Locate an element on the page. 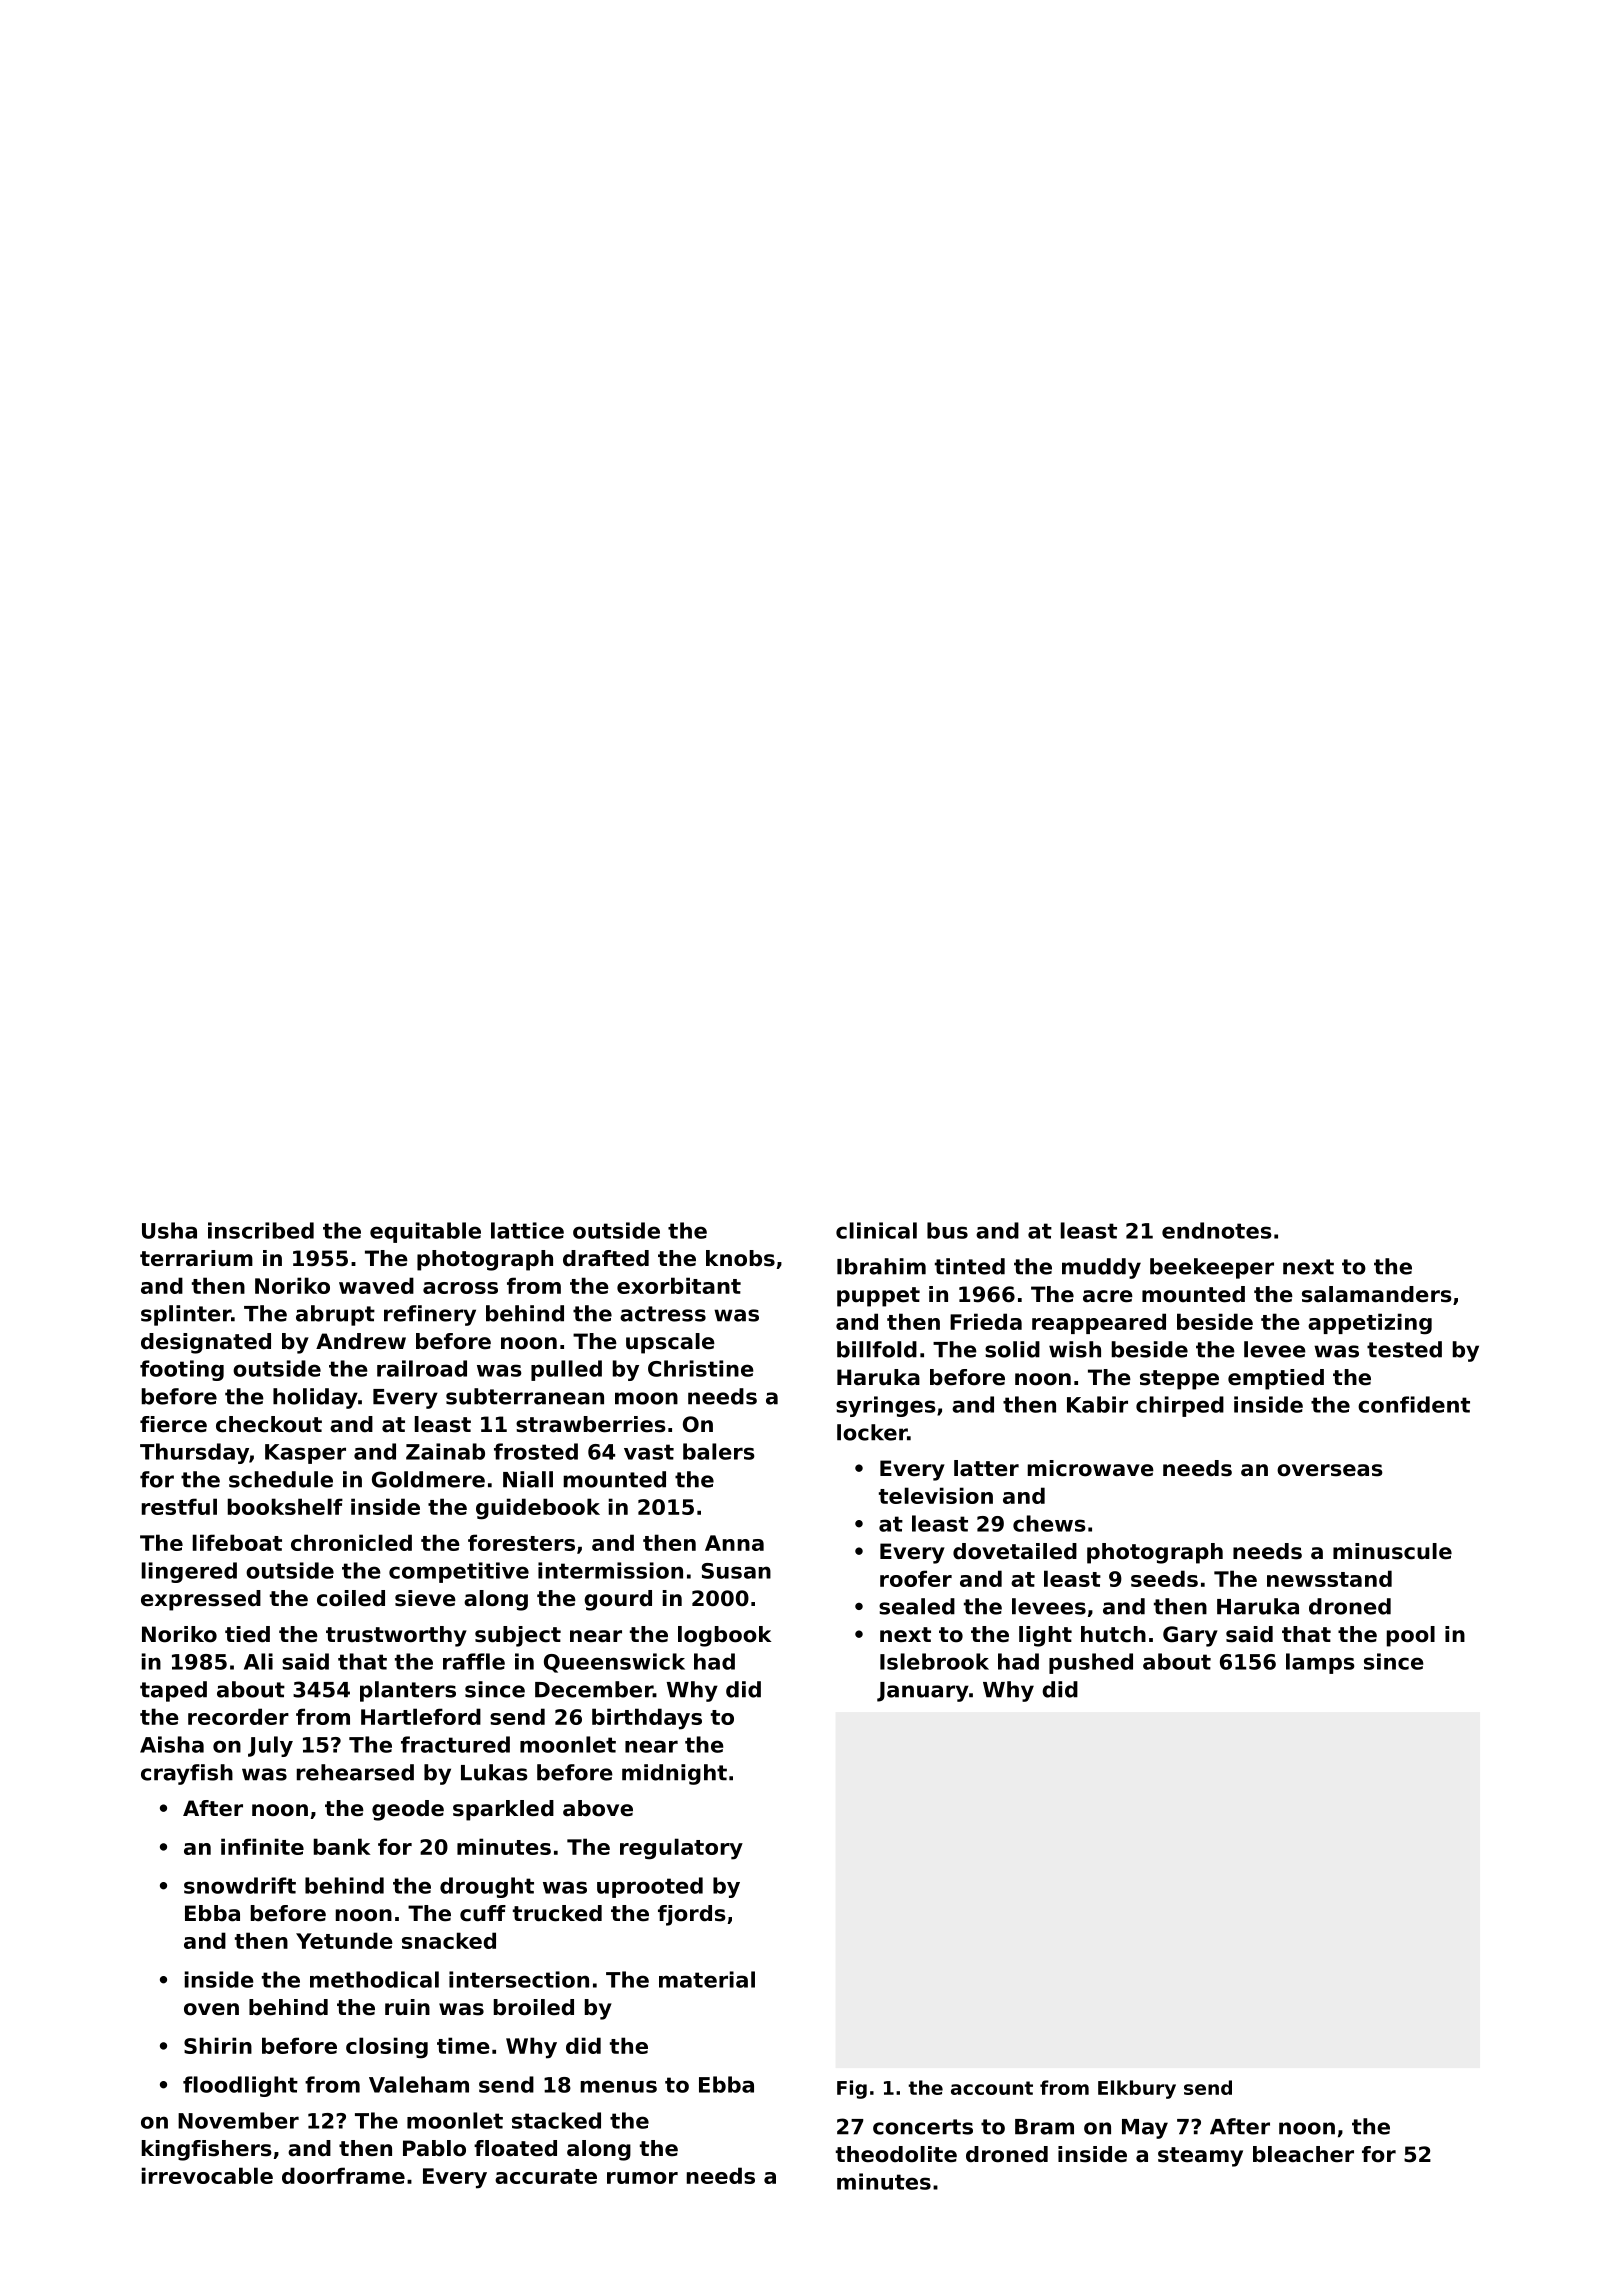 This image has height=2292, width=1620. Frieda is located at coordinates (986, 1321).
